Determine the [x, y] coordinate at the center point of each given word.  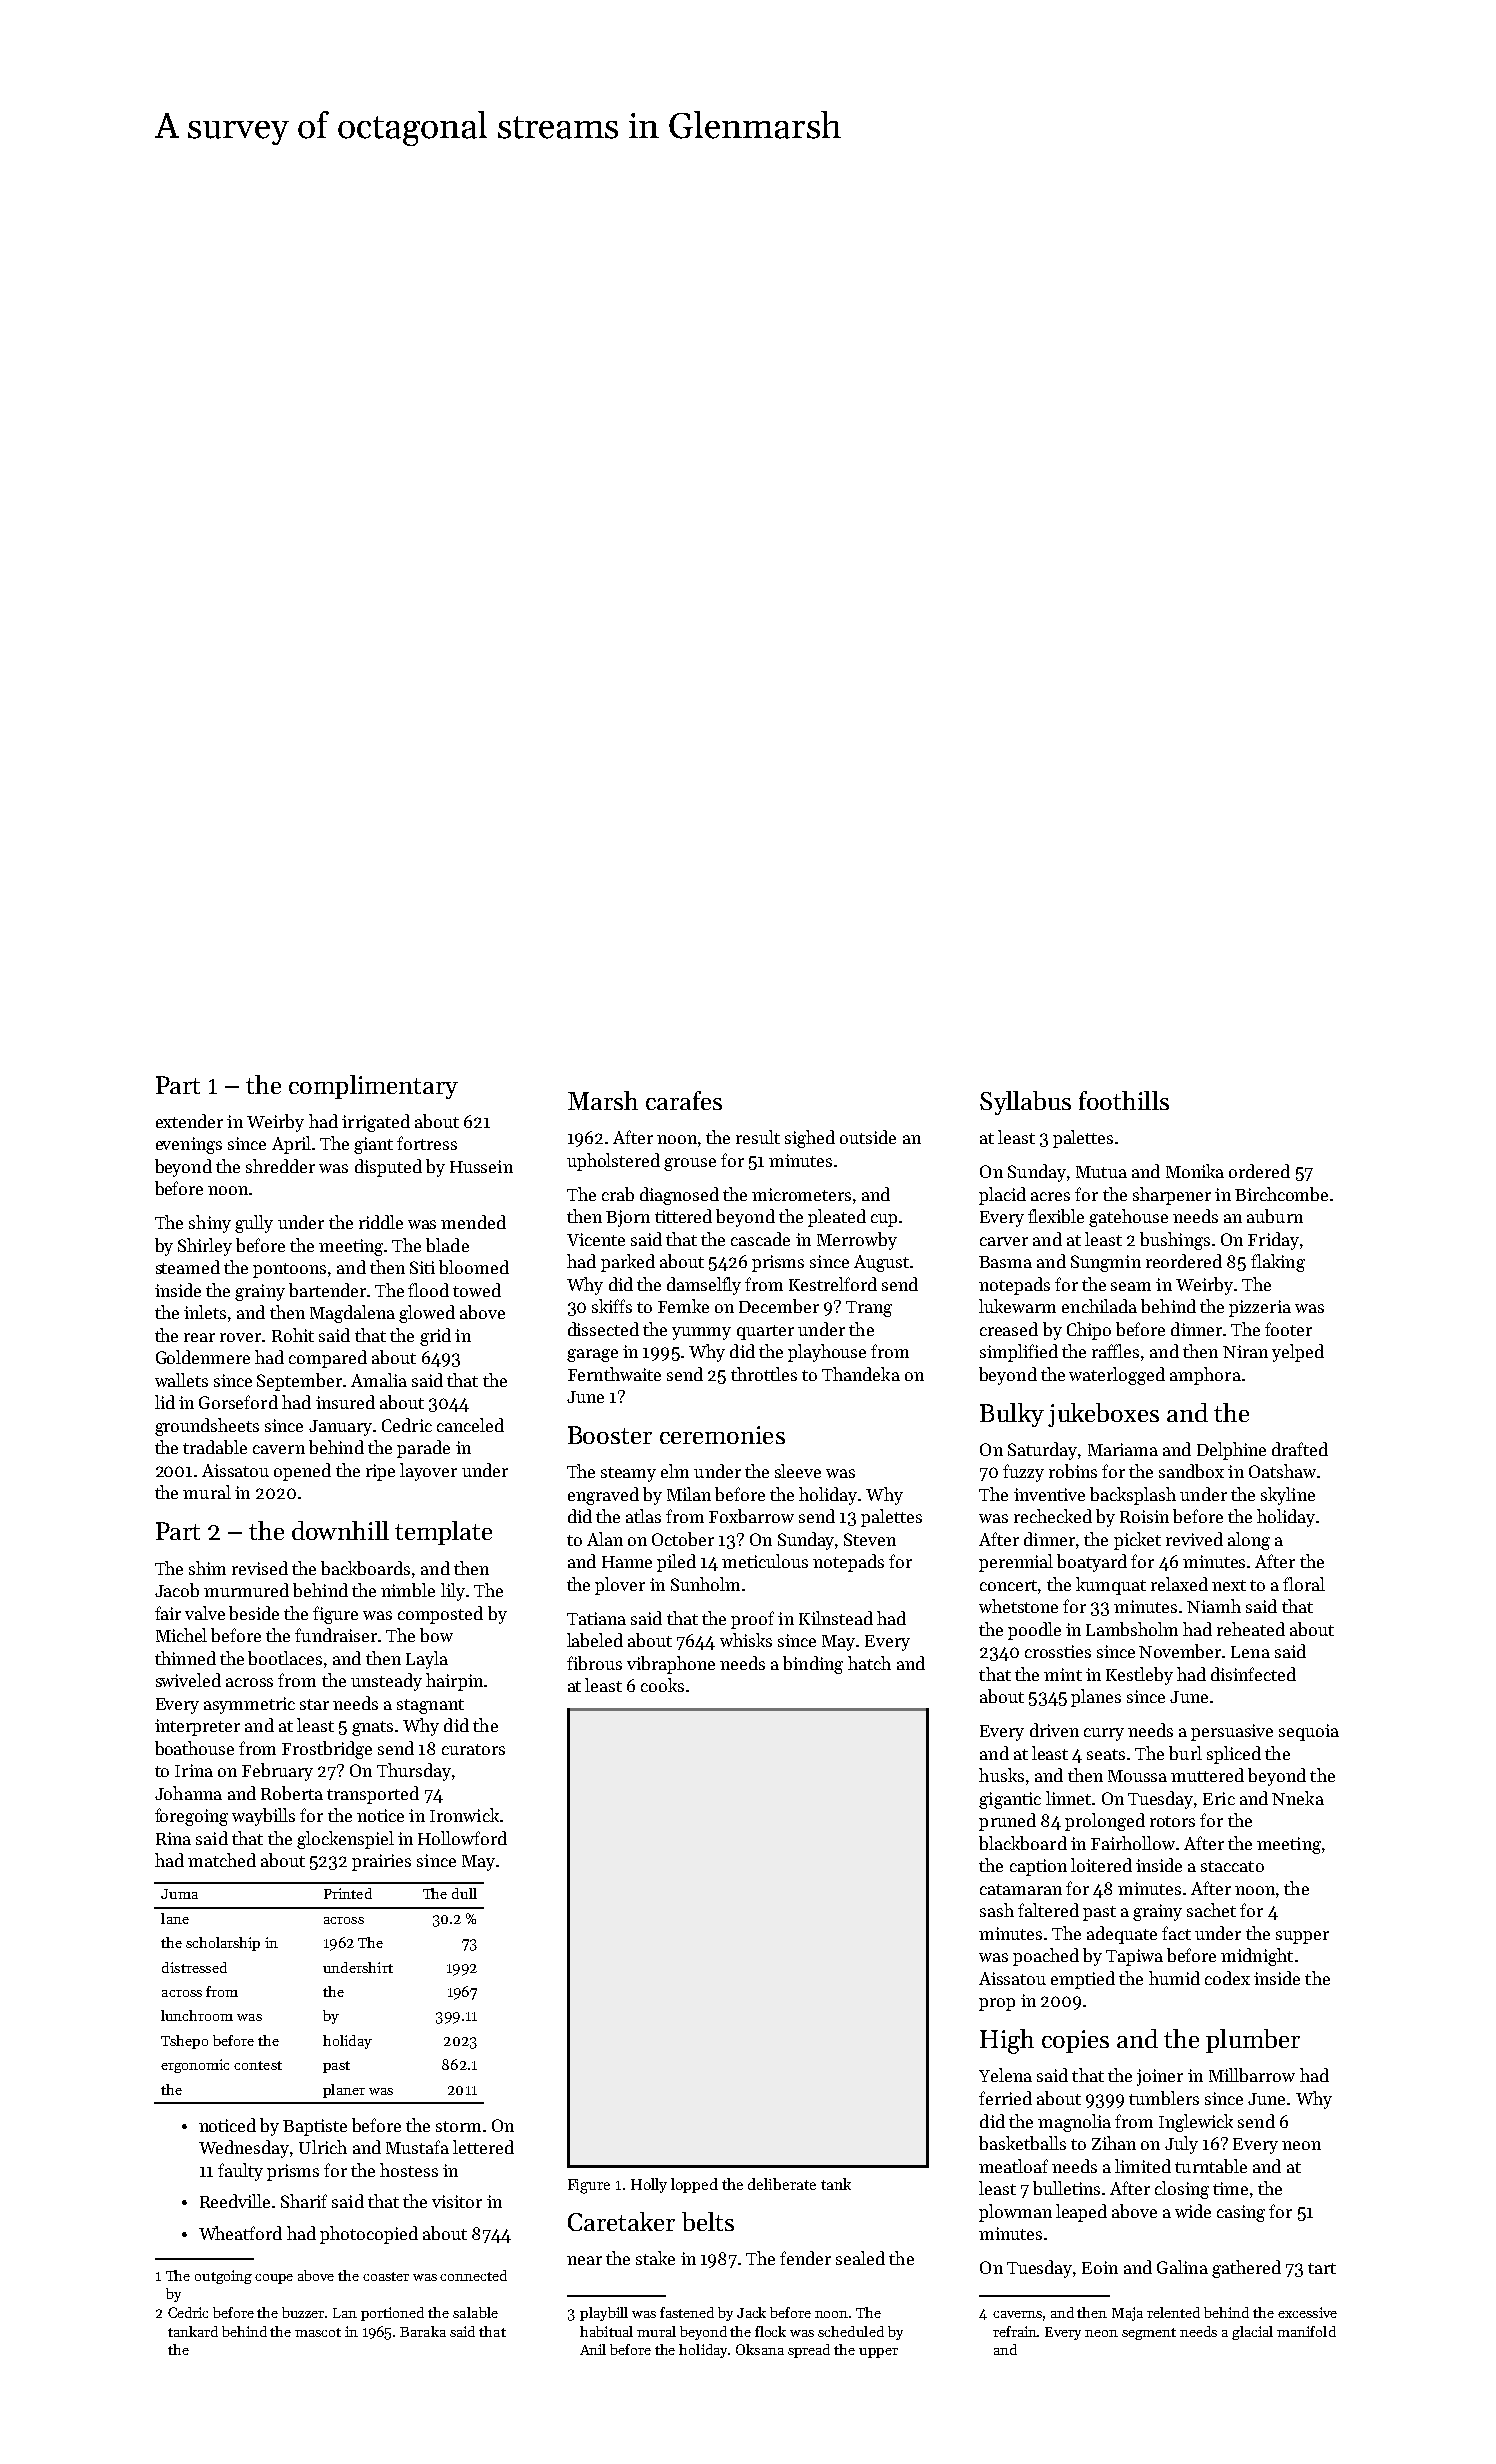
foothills [1124, 1100]
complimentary [373, 1087]
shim [207, 1568]
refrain [1015, 2331]
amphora [1205, 1376]
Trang [869, 1309]
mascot [318, 2332]
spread [809, 2351]
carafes [684, 1100]
